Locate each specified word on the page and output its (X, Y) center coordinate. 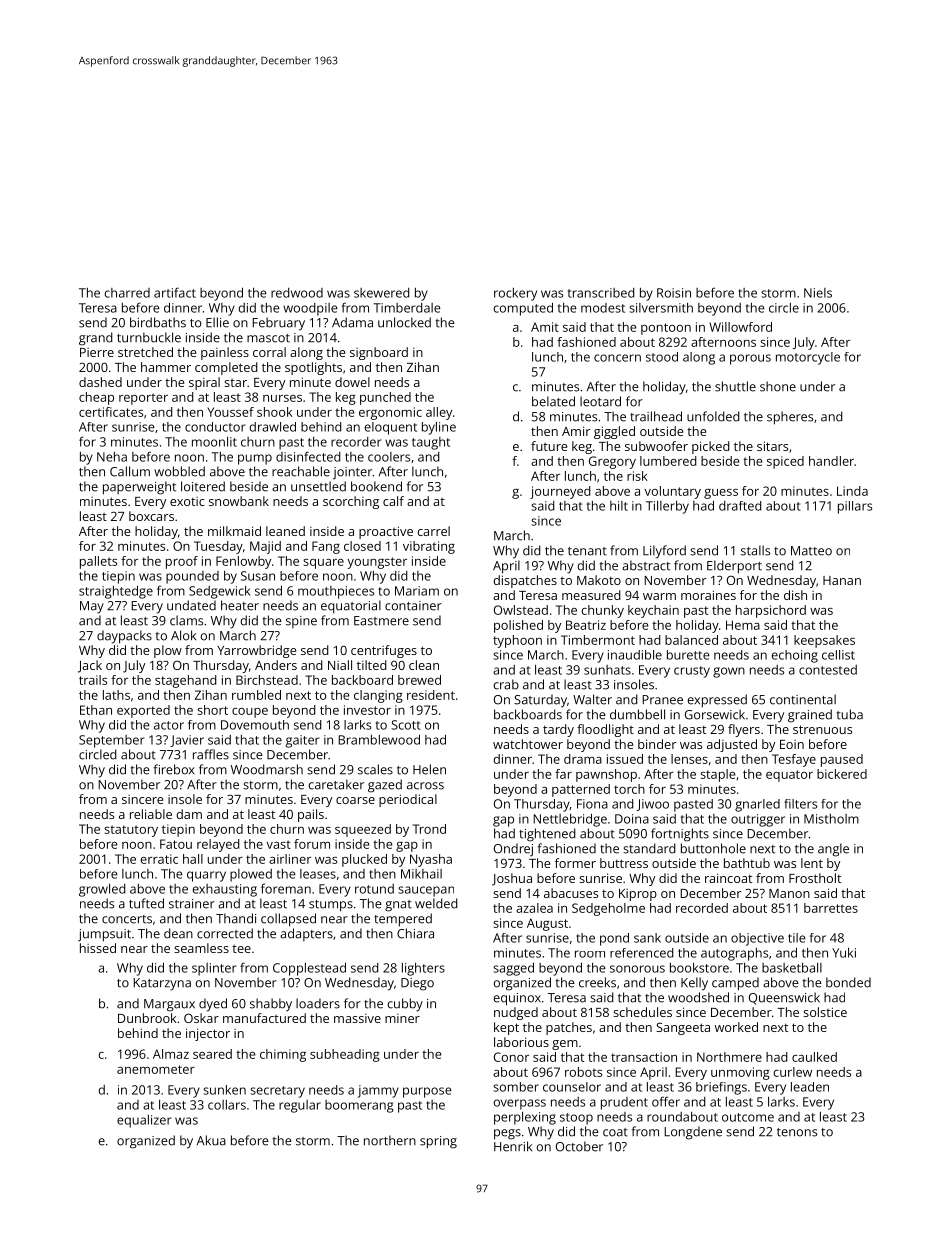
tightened (547, 835)
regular (300, 1106)
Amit (545, 327)
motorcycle (808, 358)
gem (565, 1045)
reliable (151, 814)
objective (757, 939)
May (92, 607)
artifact (175, 292)
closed (362, 546)
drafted (740, 506)
